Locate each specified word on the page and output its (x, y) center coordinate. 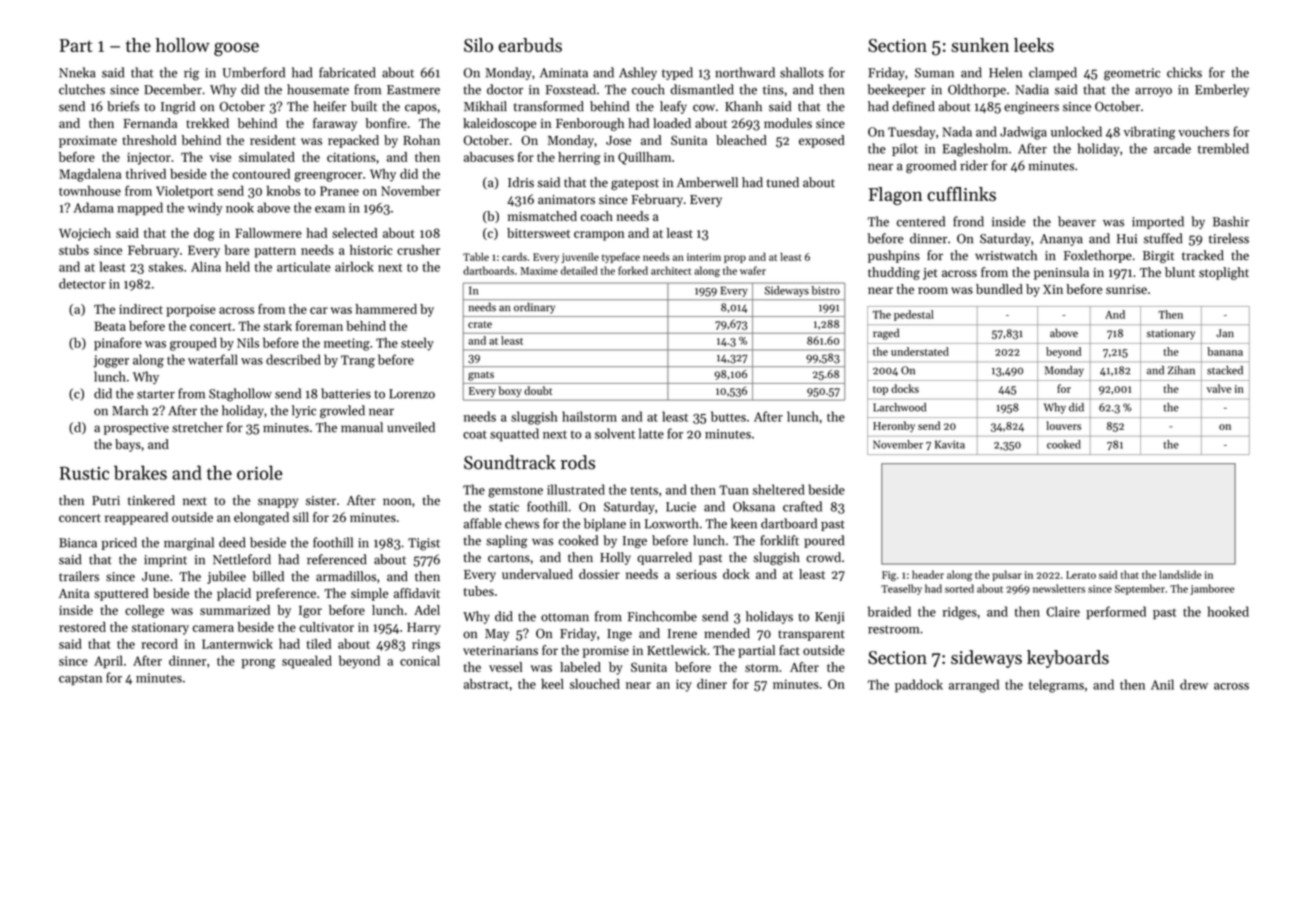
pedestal (914, 315)
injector (149, 158)
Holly (615, 558)
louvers (1063, 425)
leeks (1034, 45)
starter (156, 394)
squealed (307, 662)
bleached (741, 140)
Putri (106, 500)
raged (886, 334)
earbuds (530, 45)
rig (191, 74)
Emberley (1222, 90)
